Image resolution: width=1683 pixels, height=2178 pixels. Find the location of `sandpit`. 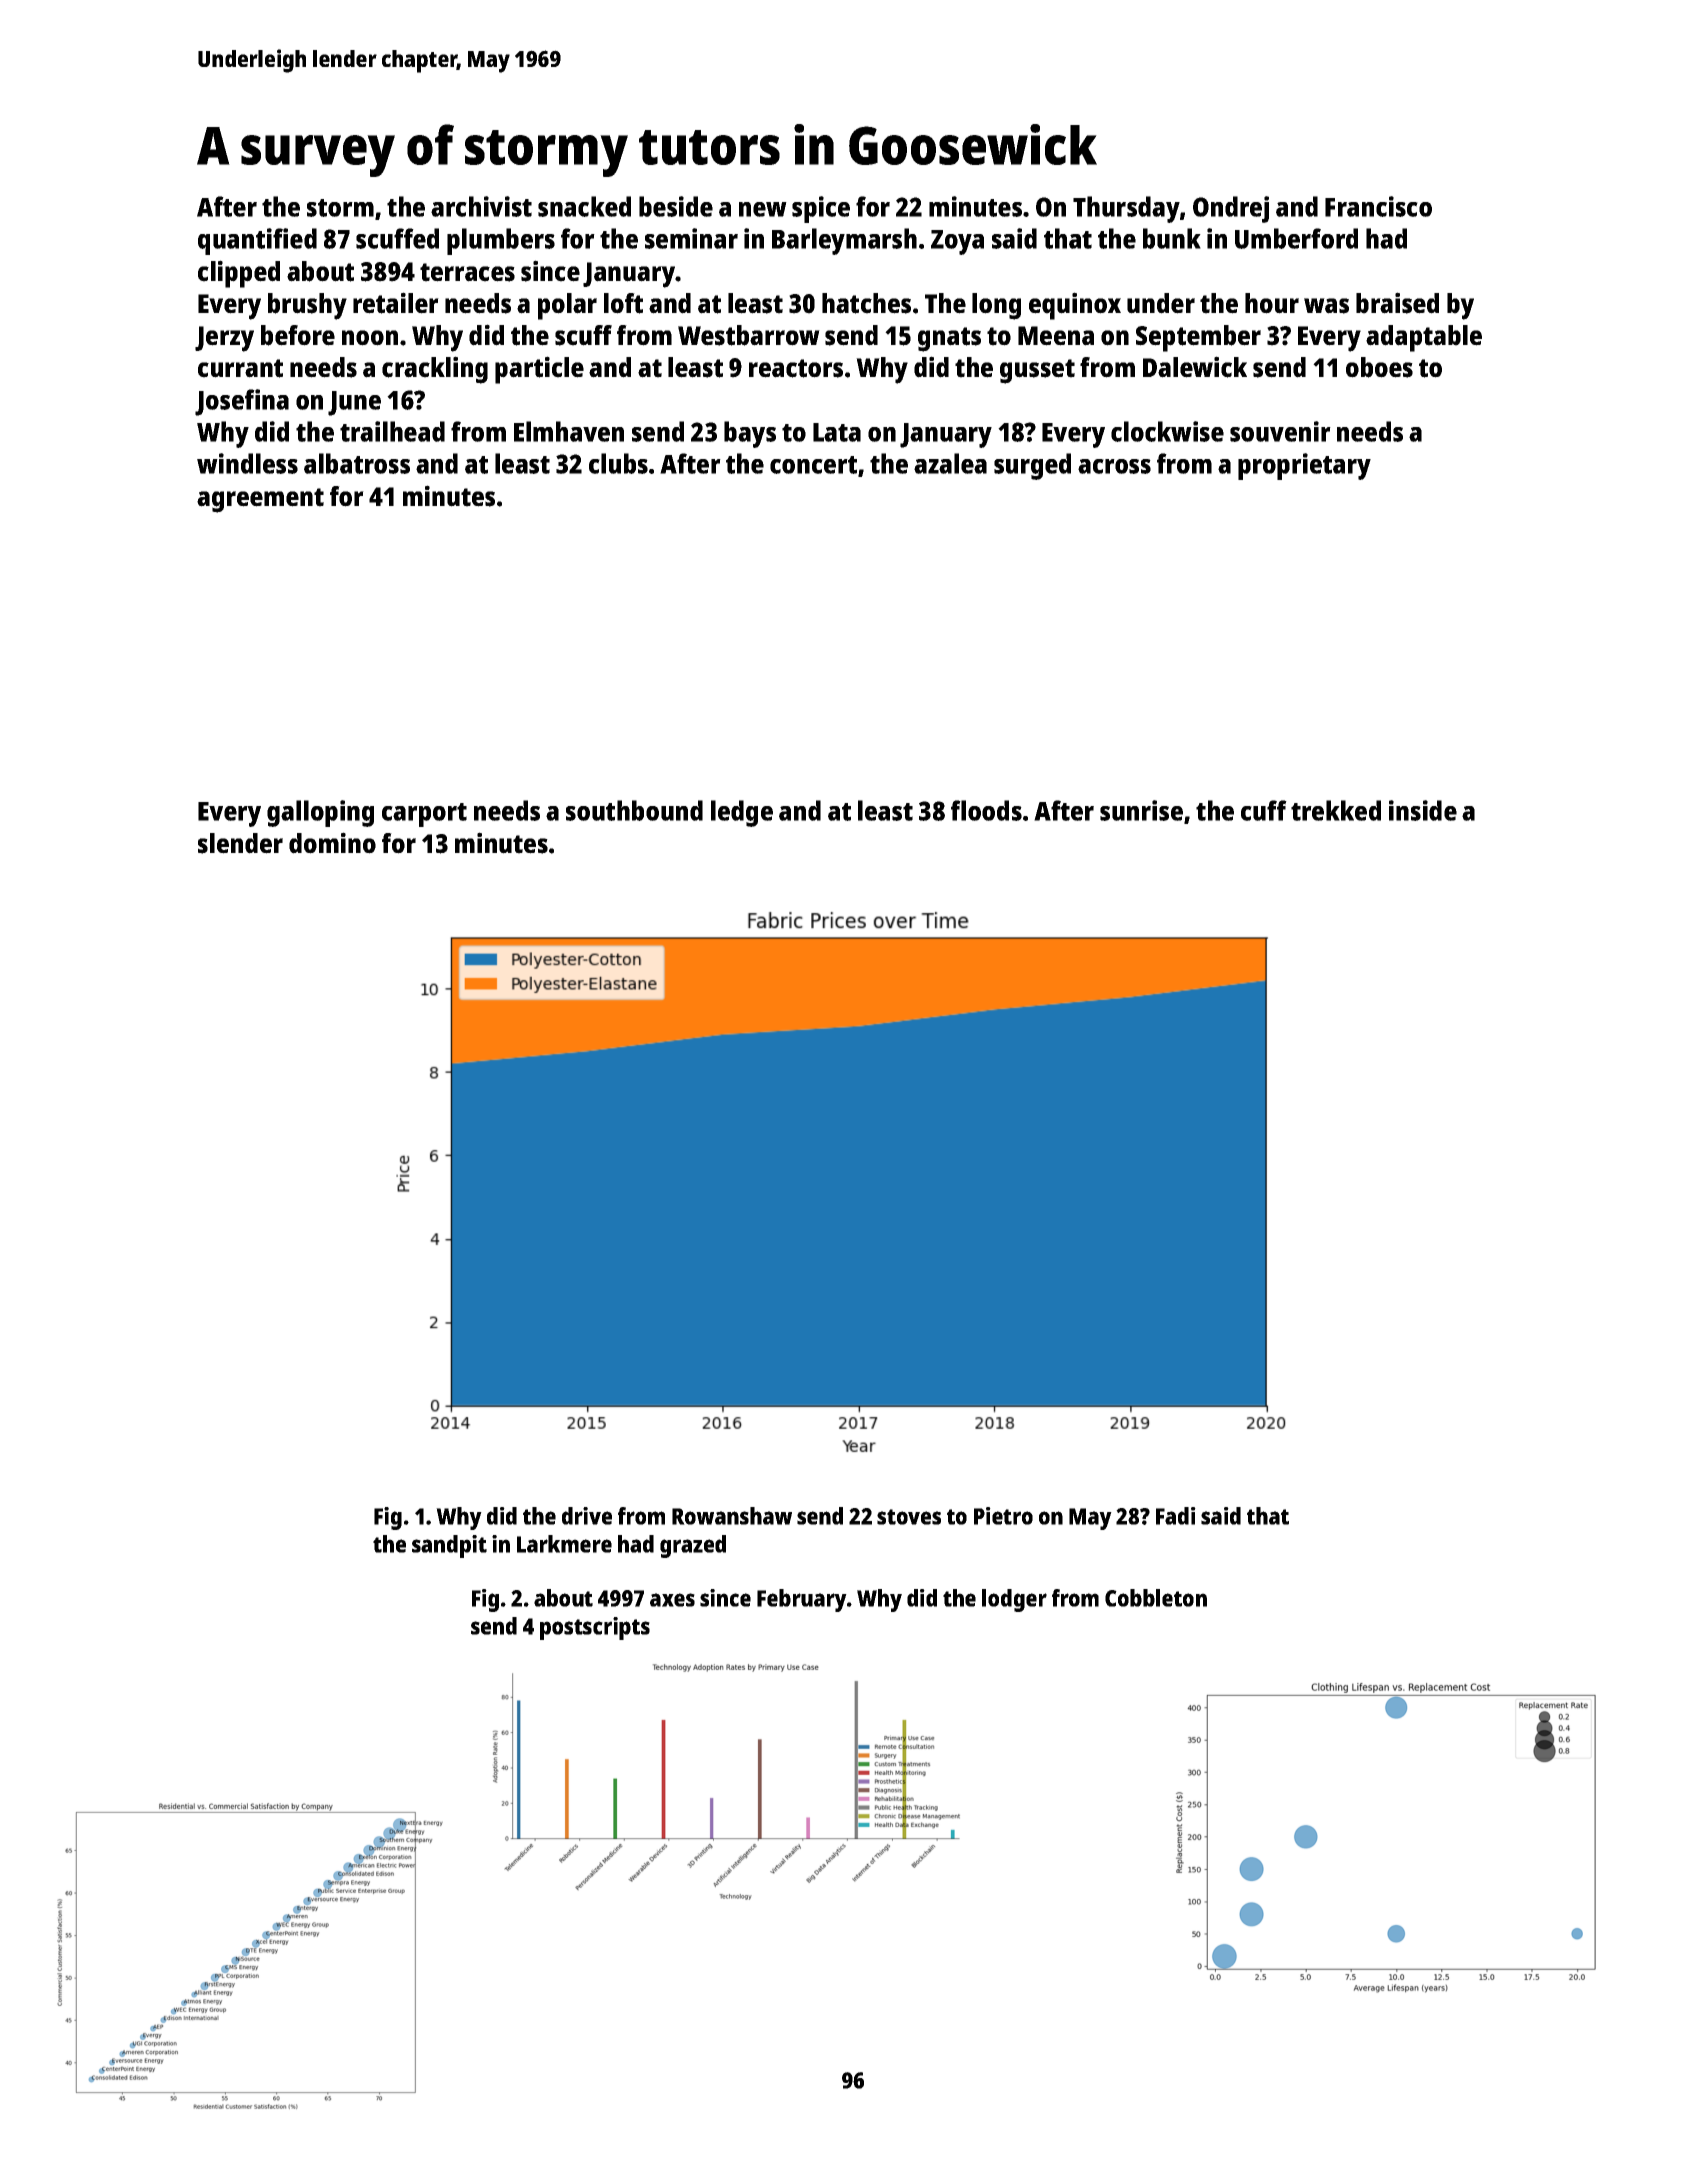

sandpit is located at coordinates (449, 1546).
